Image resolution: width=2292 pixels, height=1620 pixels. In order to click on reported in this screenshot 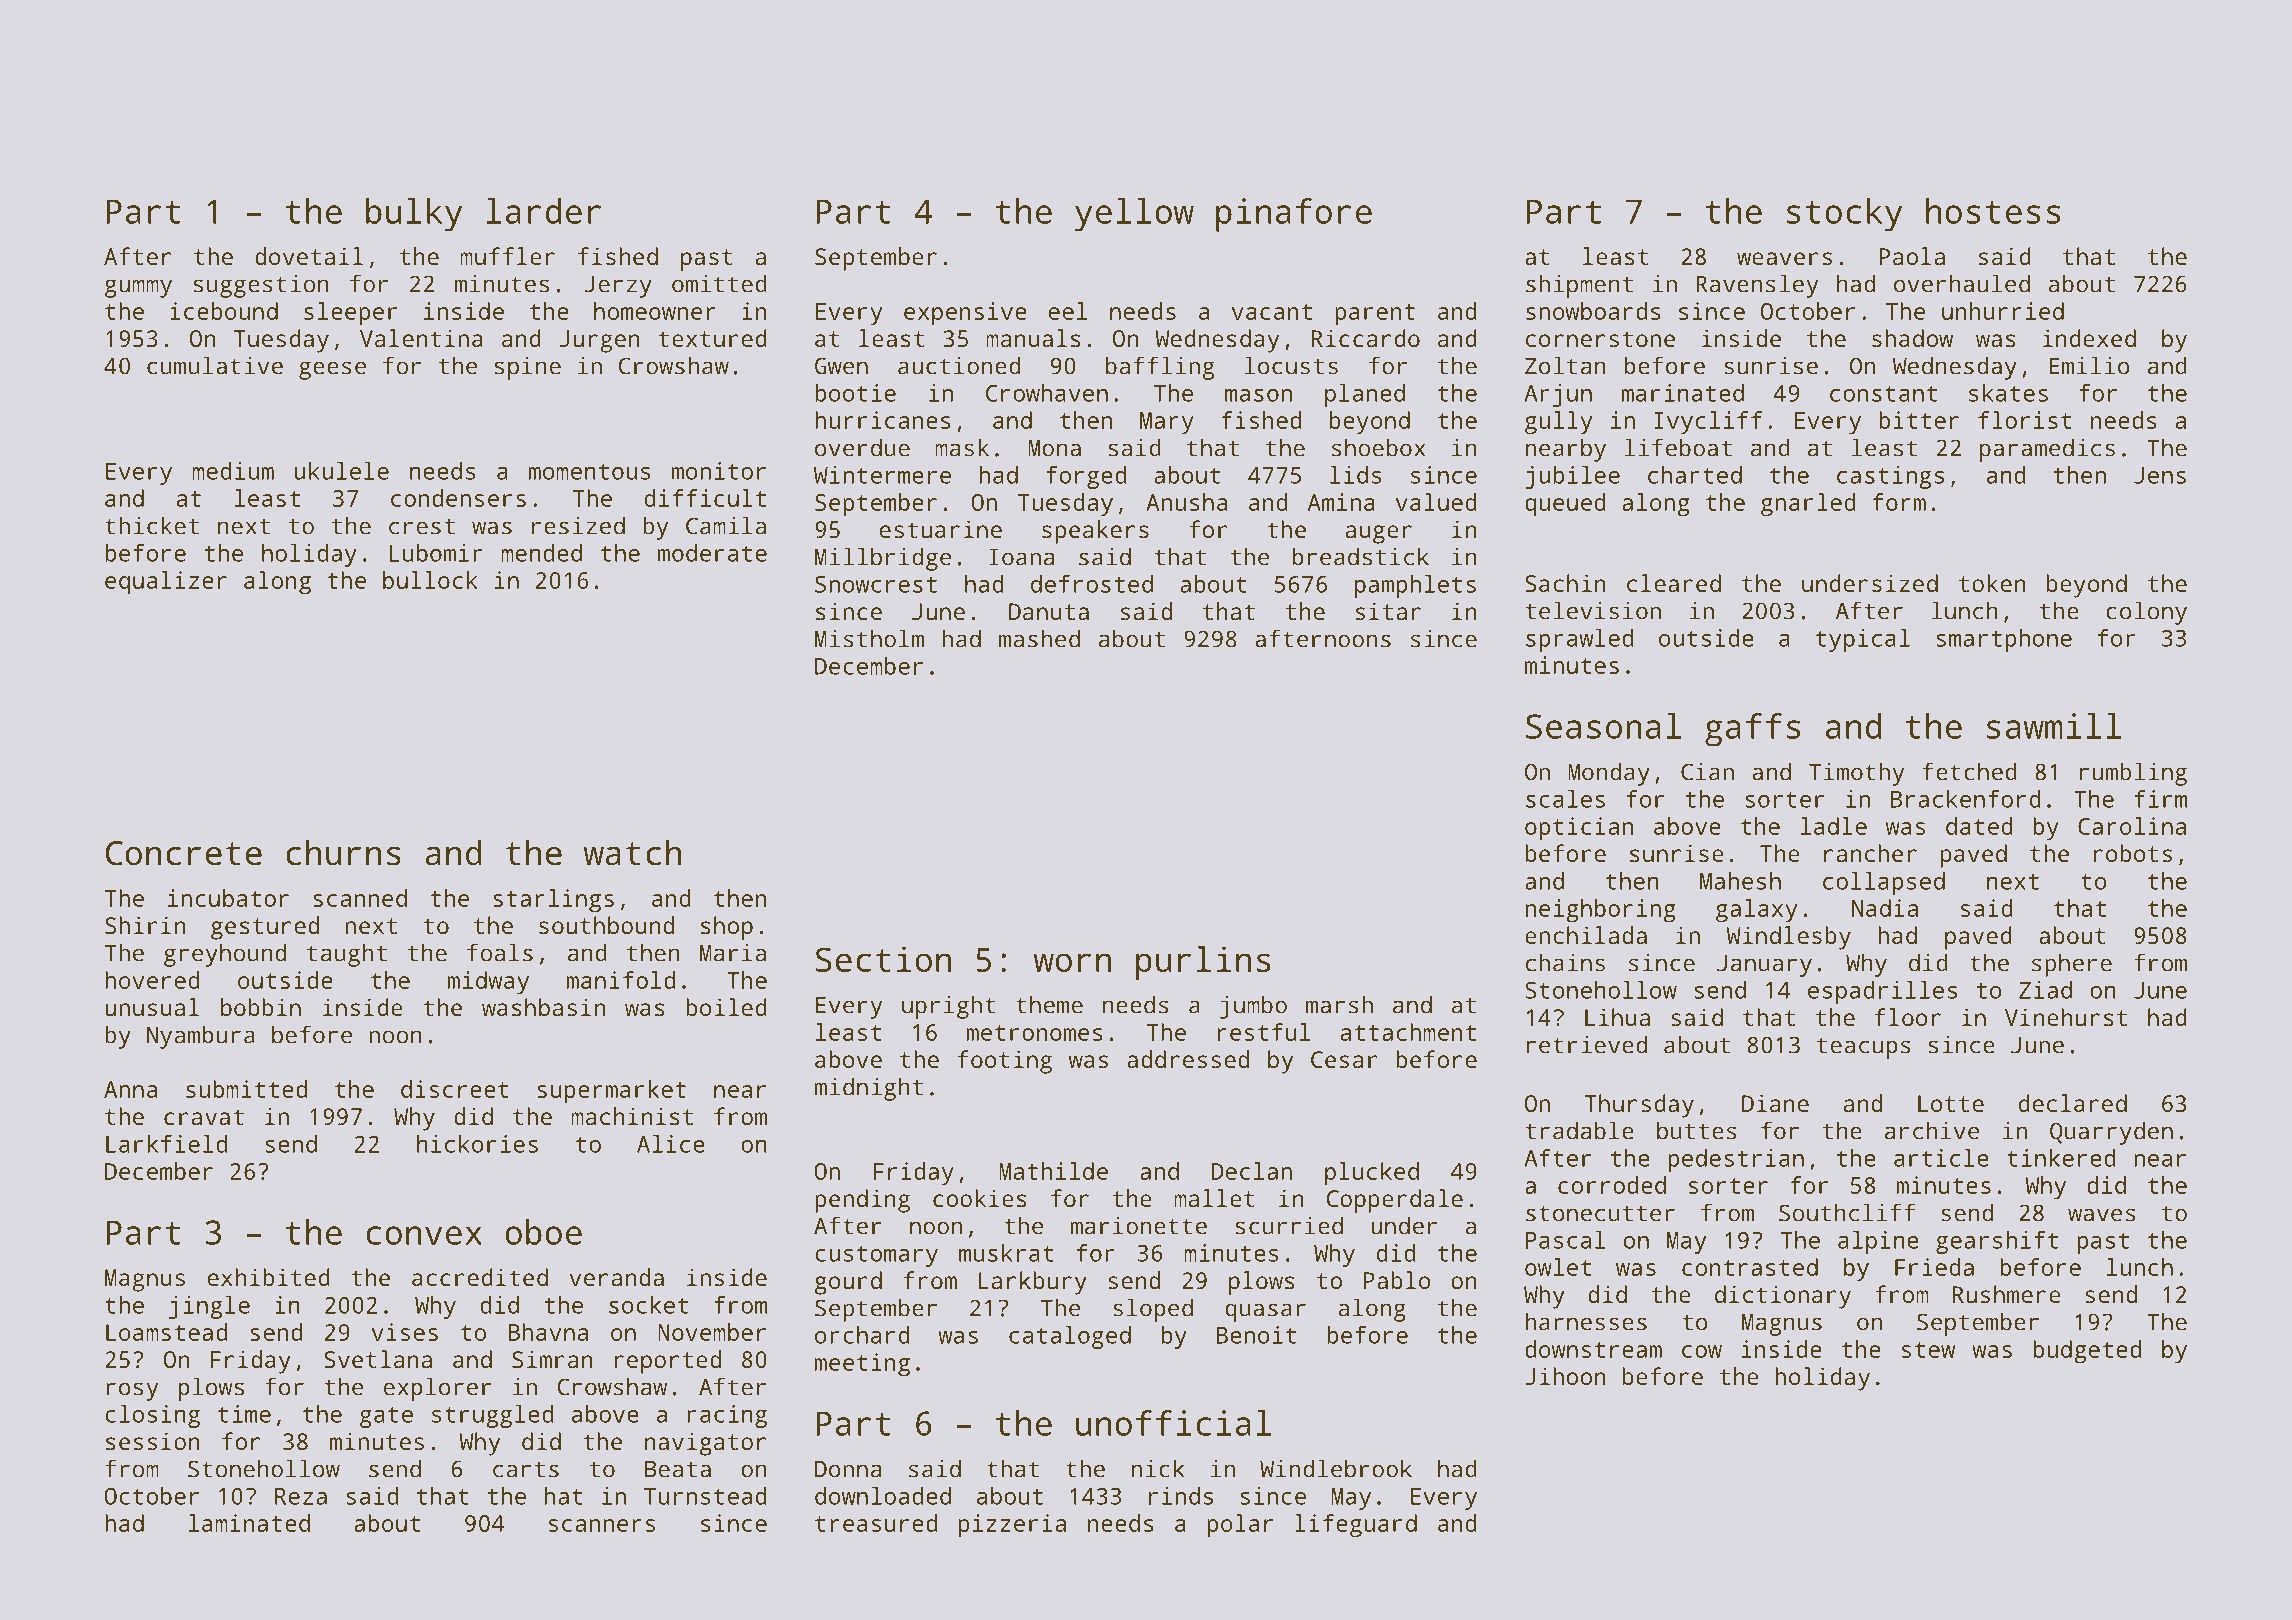, I will do `click(667, 1362)`.
